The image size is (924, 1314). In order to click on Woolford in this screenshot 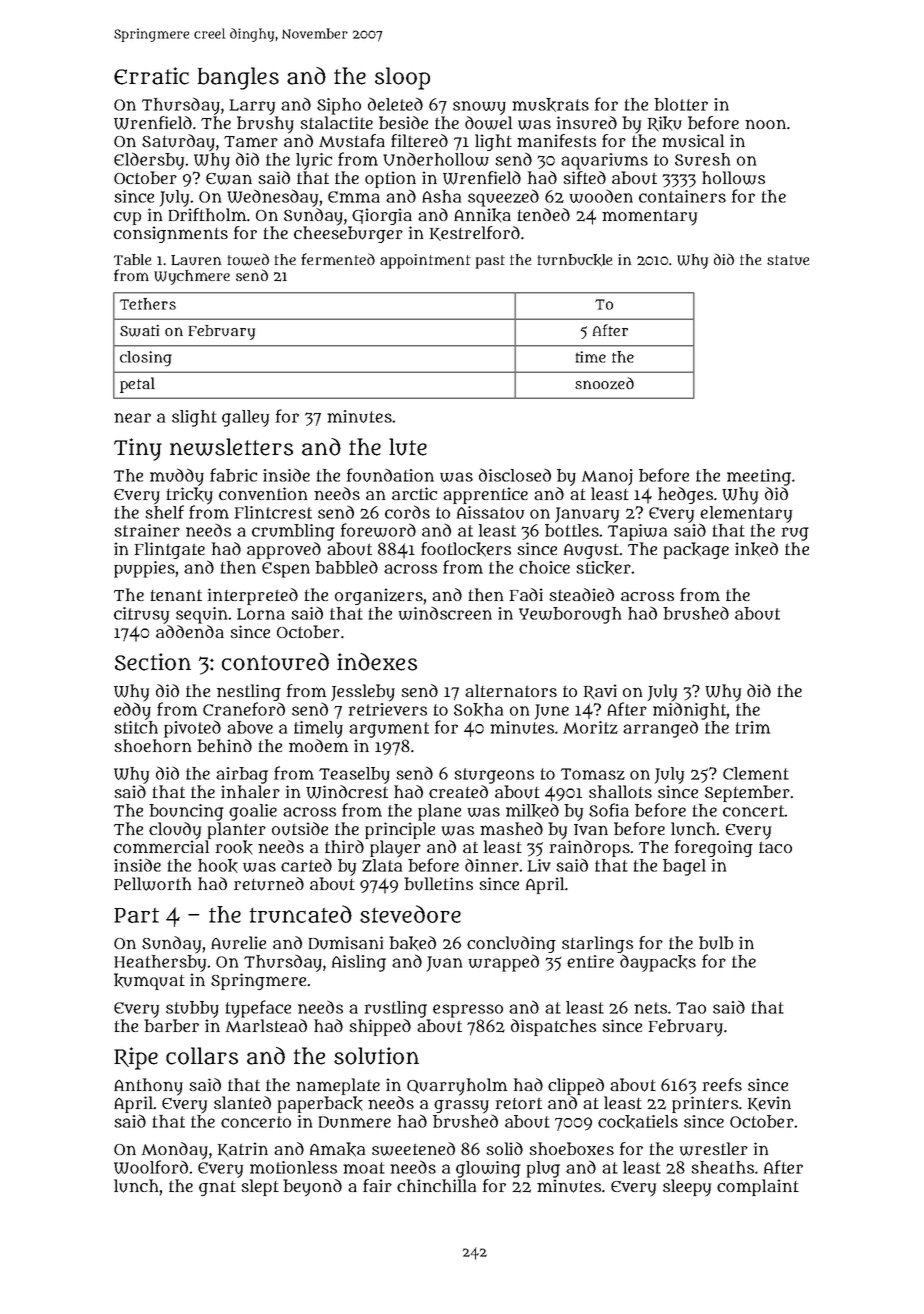, I will do `click(151, 1167)`.
